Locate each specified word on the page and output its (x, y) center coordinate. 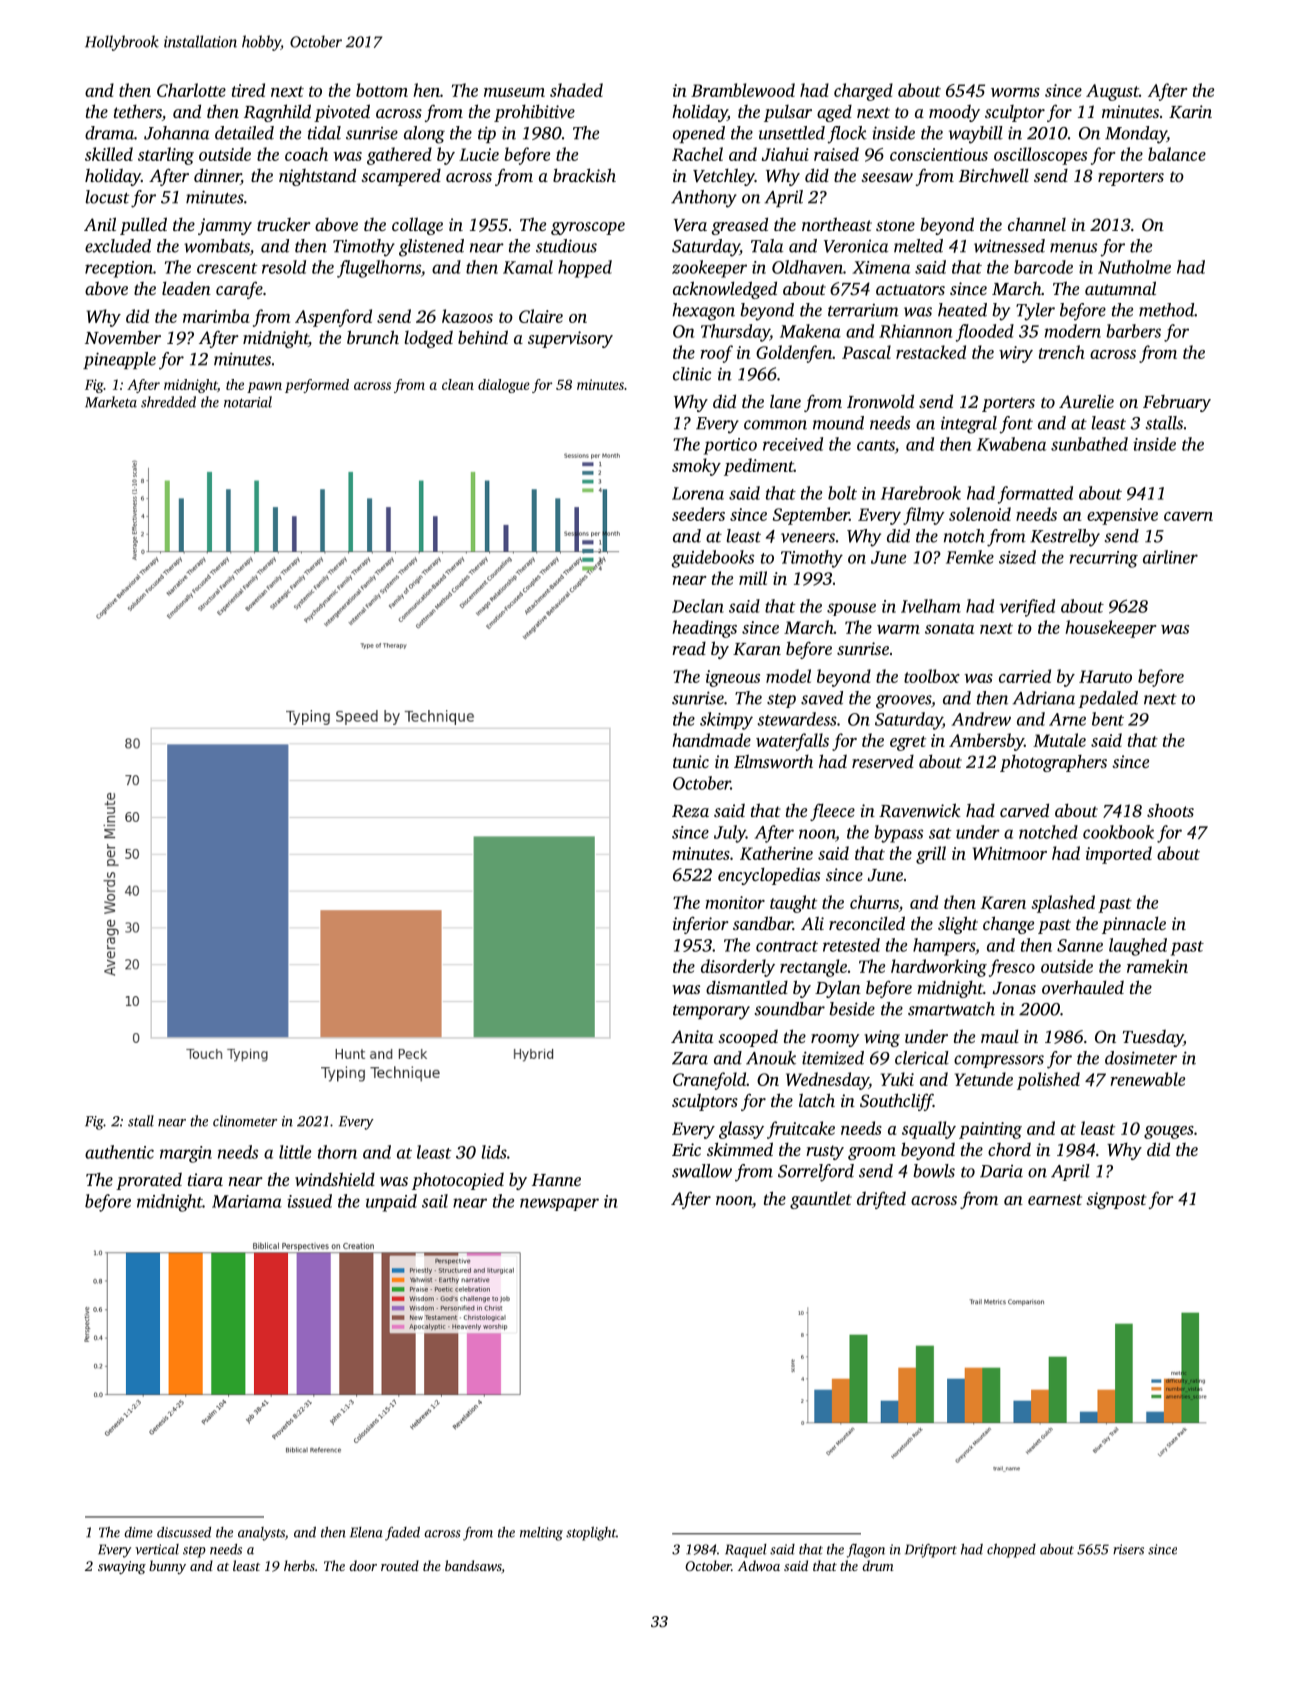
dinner (217, 176)
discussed (184, 1532)
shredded (168, 402)
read (689, 648)
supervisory (570, 339)
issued (309, 1201)
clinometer (245, 1121)
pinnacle (1134, 925)
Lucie (479, 154)
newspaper (559, 1204)
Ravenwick (920, 810)
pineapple (119, 360)
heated (962, 310)
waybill (976, 135)
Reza (690, 811)
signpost (1116, 1200)
